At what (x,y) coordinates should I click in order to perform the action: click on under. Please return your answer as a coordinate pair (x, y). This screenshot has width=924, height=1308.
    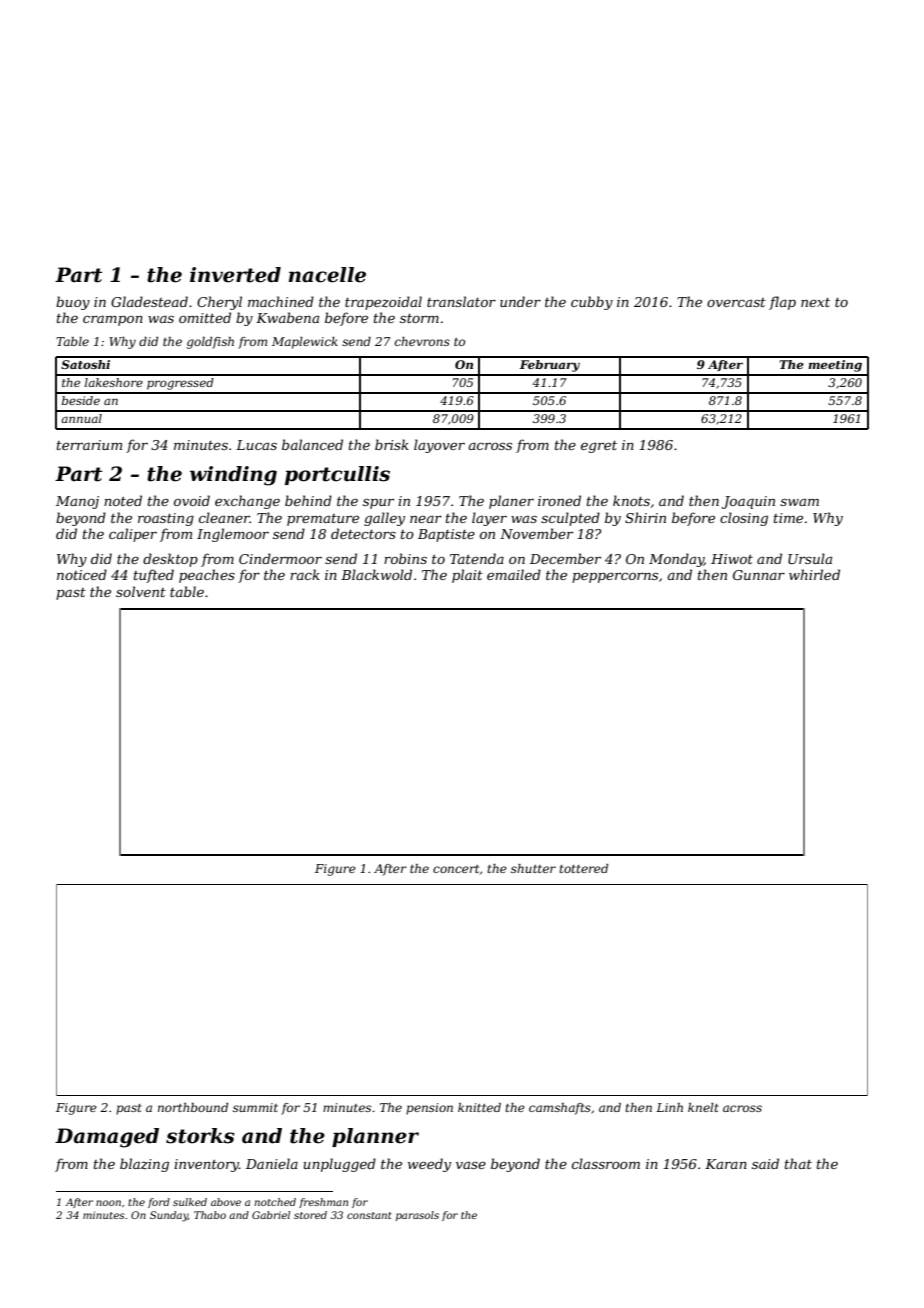
    Looking at the image, I should click on (520, 301).
